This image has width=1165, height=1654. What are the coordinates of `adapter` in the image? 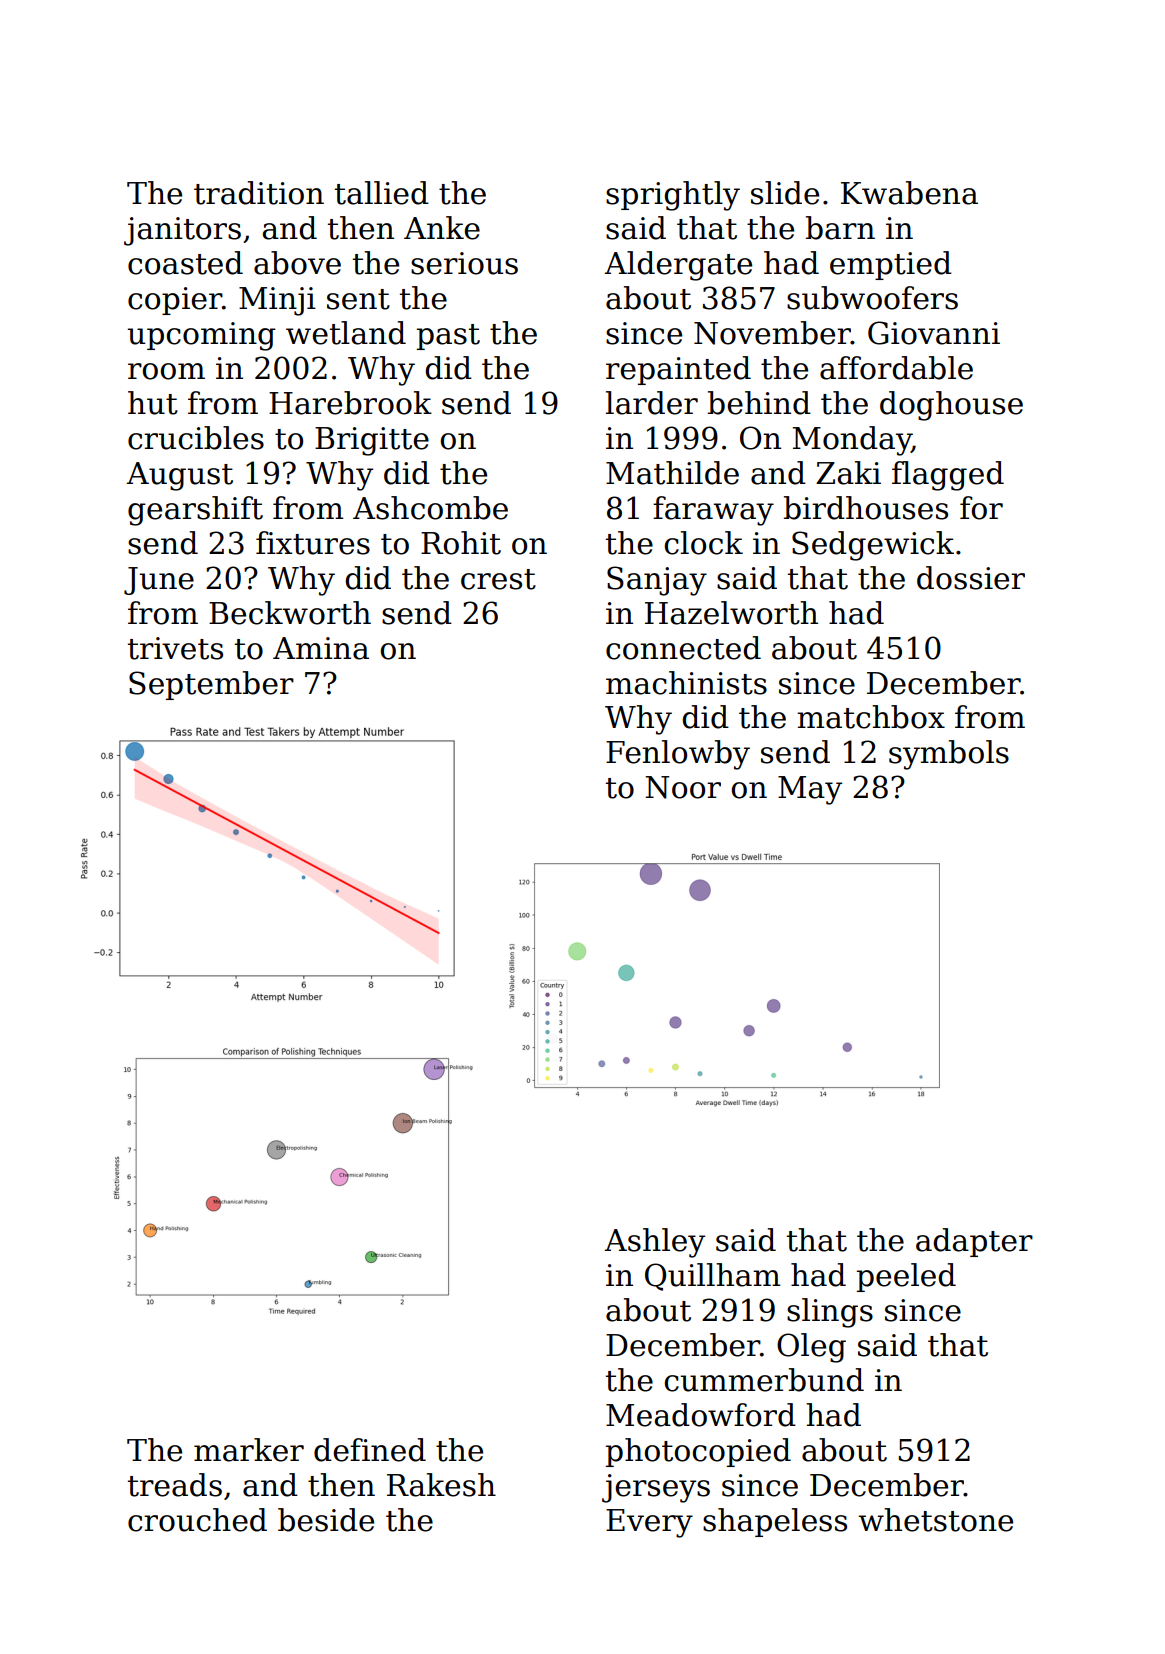 It's located at (974, 1242).
